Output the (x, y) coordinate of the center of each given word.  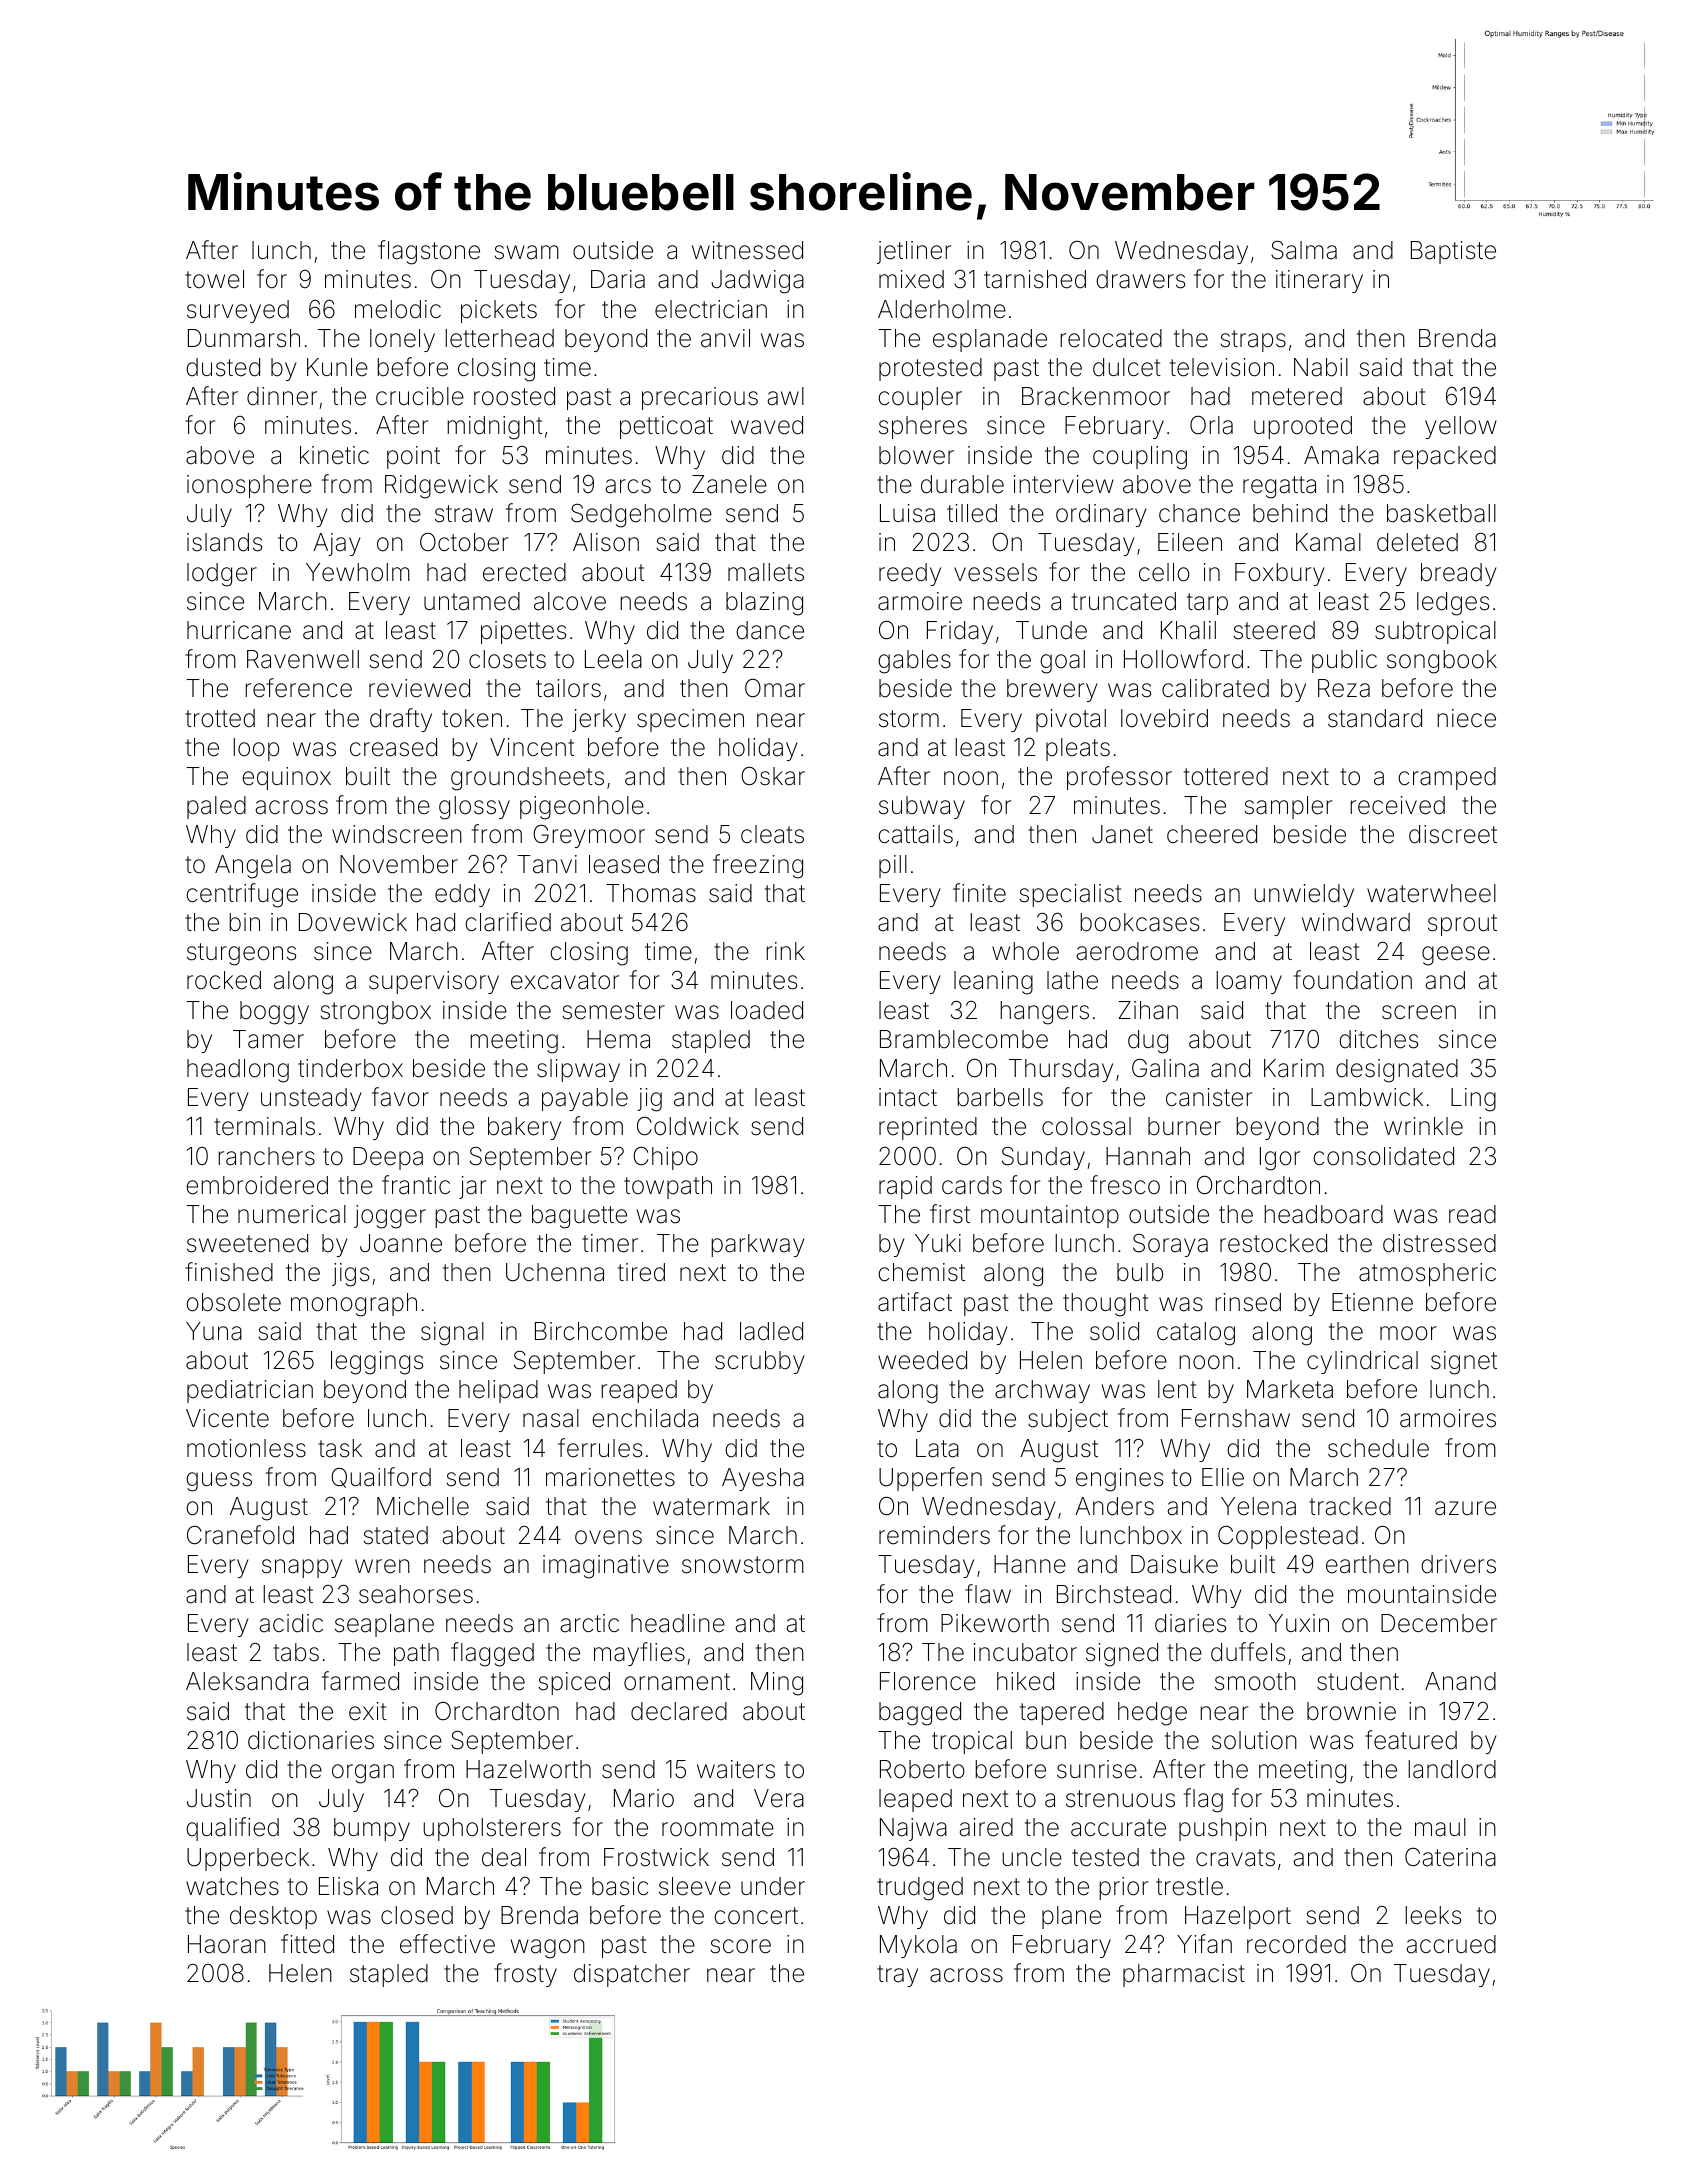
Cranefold (240, 1535)
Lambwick (1367, 1097)
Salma (1304, 250)
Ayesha (763, 1479)
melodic (398, 309)
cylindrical (1362, 1362)
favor (400, 1097)
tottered (1226, 776)
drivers (1458, 1564)
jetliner (914, 252)
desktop (273, 1917)
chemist (921, 1272)
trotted (220, 718)
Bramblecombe (964, 1039)
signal (452, 1334)
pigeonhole (582, 808)
